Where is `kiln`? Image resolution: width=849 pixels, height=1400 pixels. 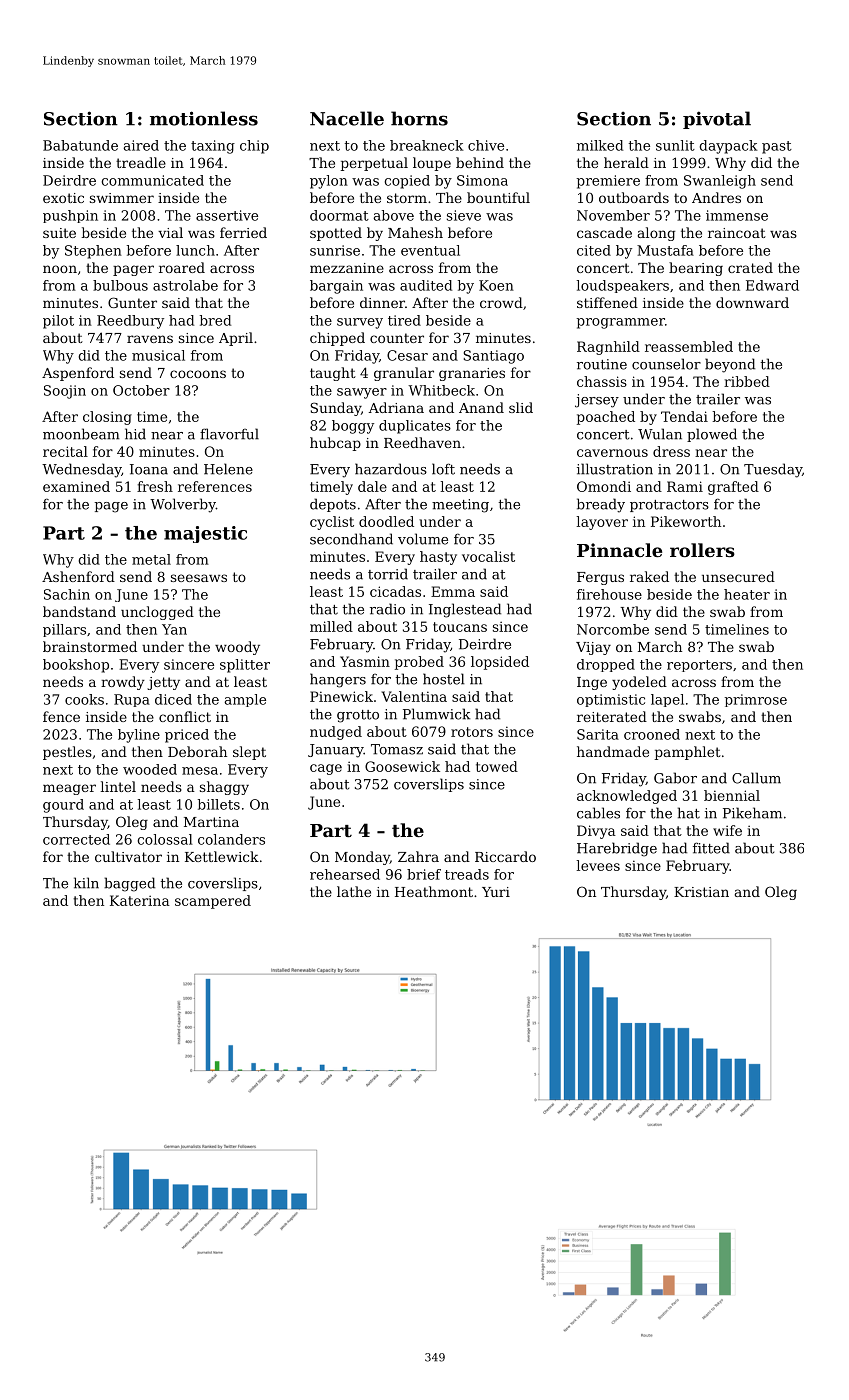 kiln is located at coordinates (86, 883).
